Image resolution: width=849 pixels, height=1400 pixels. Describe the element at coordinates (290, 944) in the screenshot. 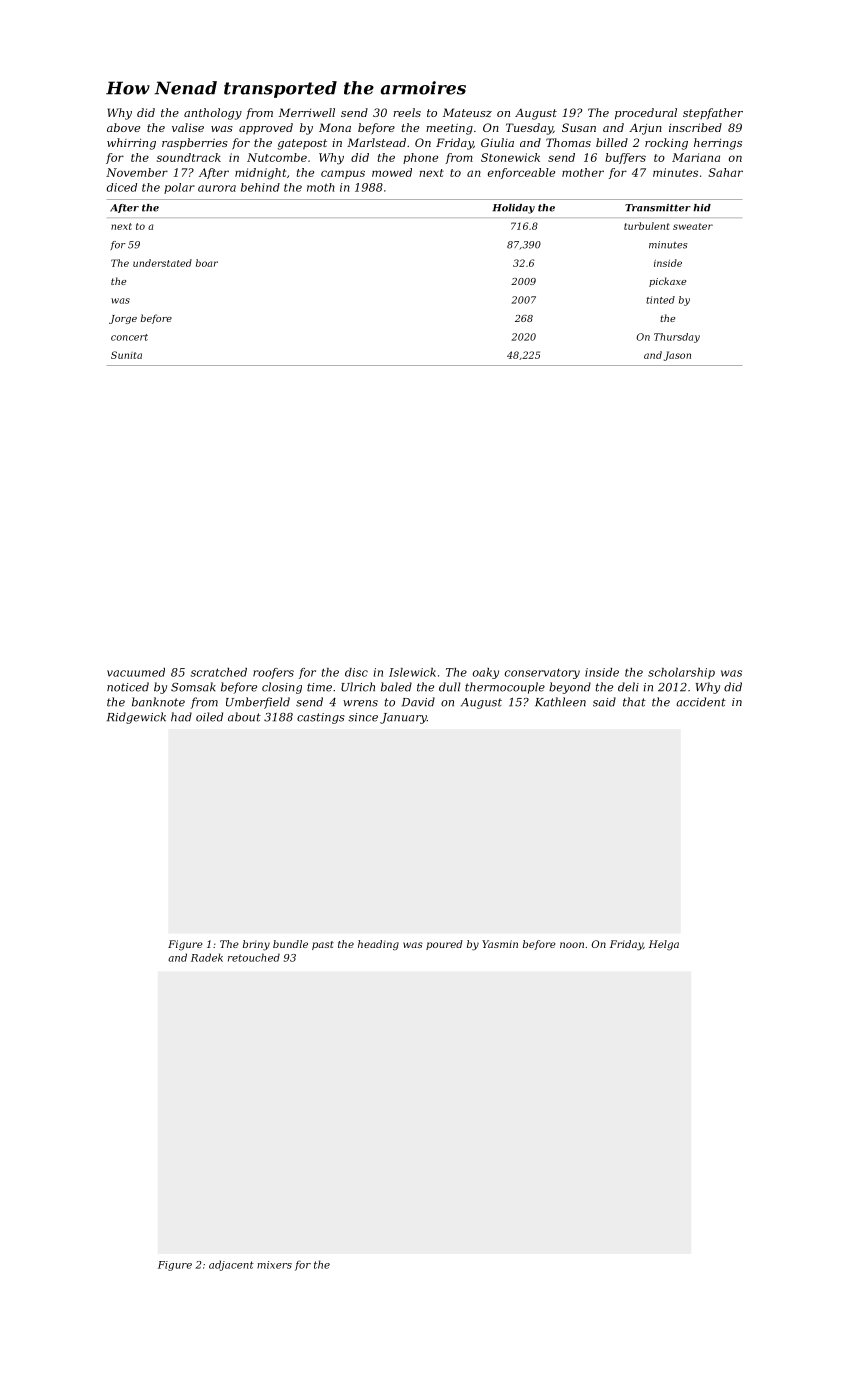

I see `bundle` at that location.
